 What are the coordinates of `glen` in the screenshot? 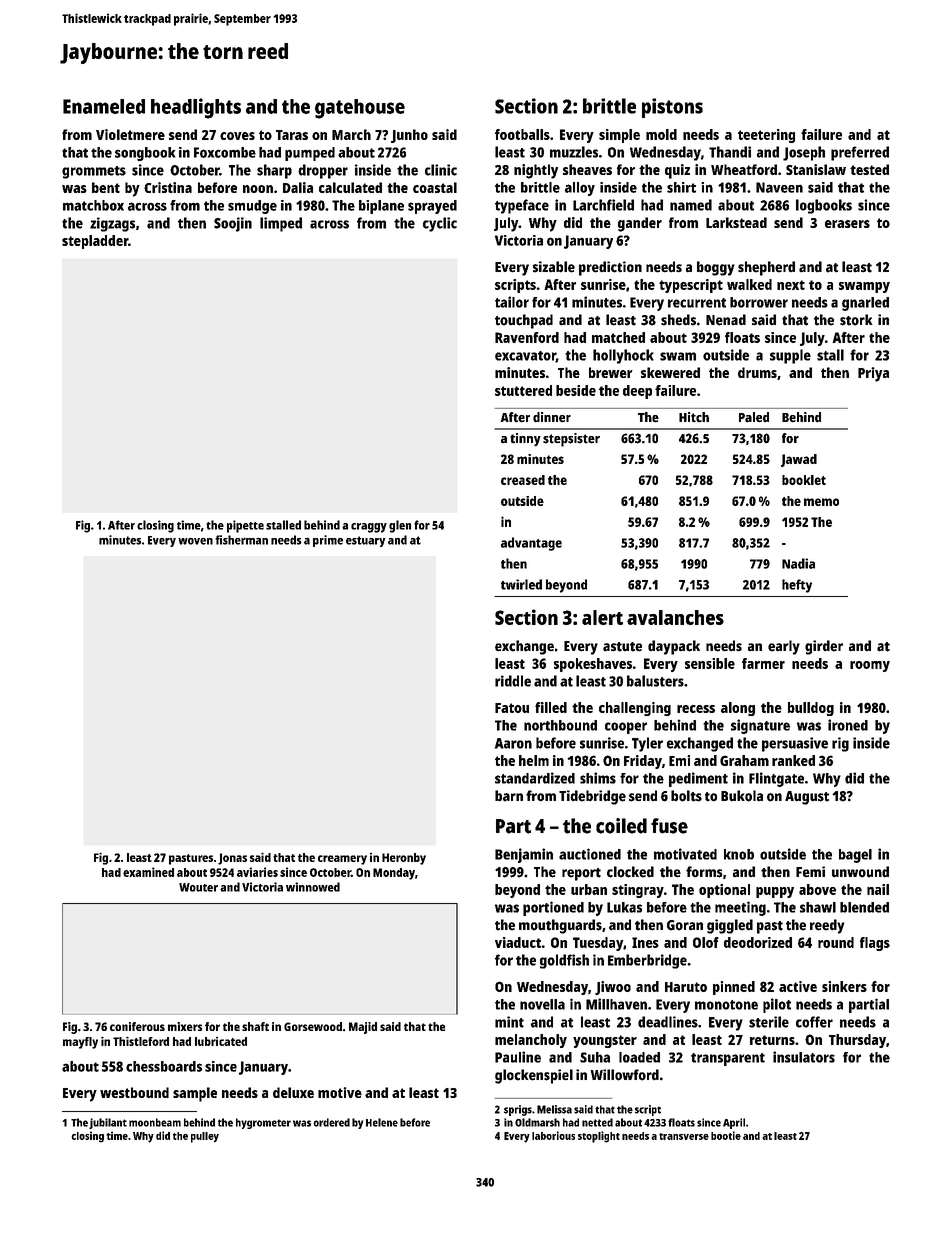 It's located at (400, 526).
